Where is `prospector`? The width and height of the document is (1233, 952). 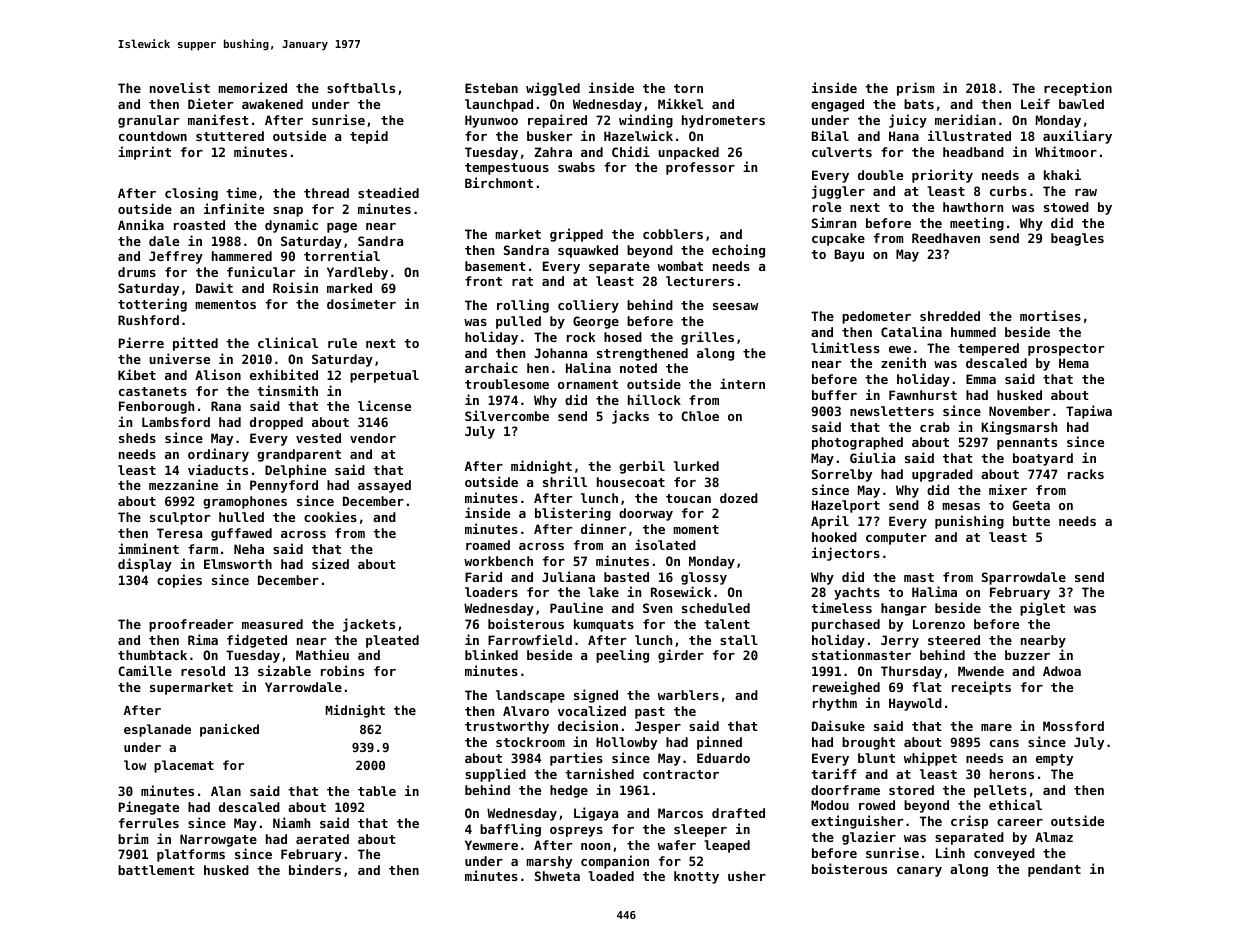 prospector is located at coordinates (1066, 350).
